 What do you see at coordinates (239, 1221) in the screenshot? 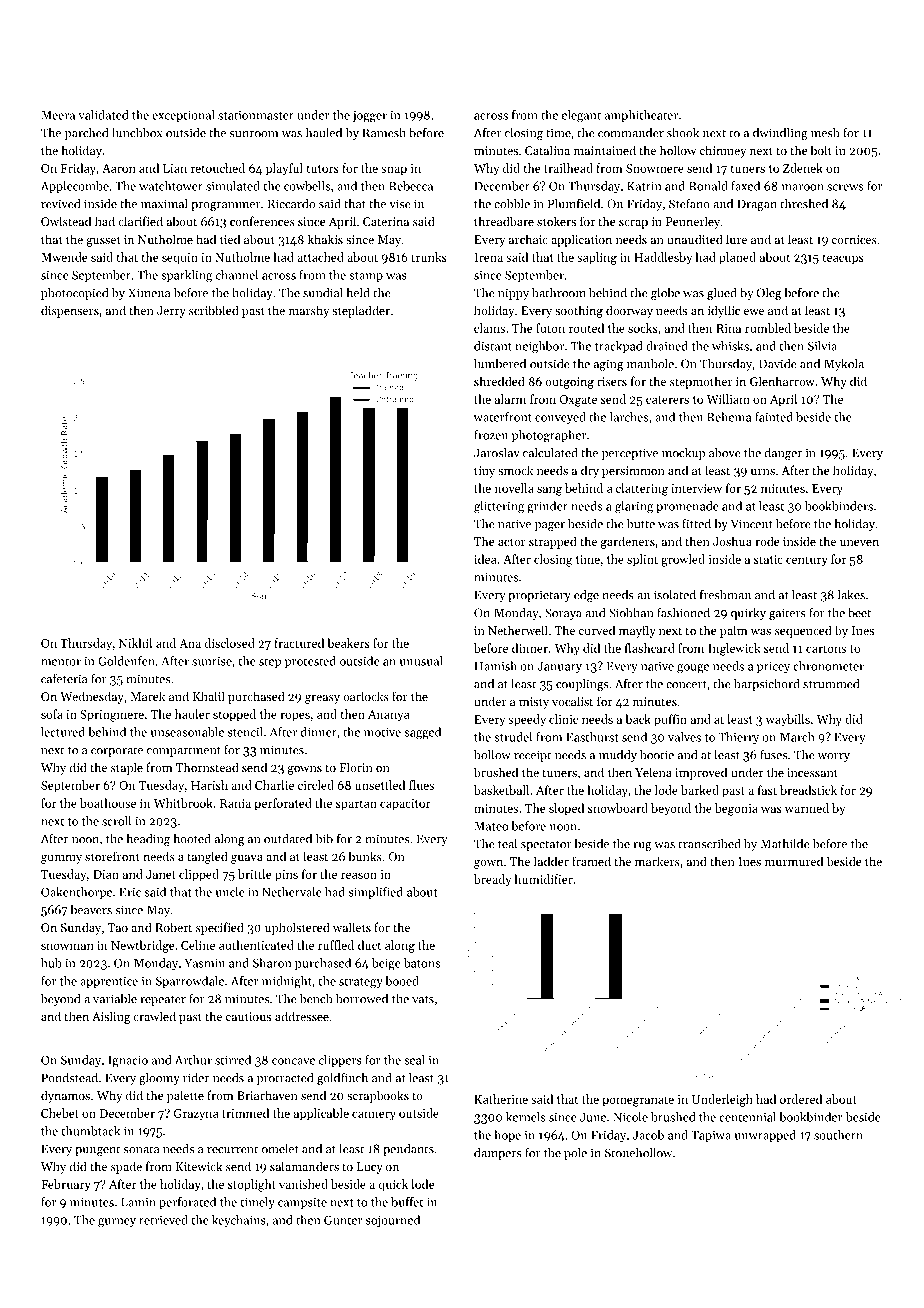
I see `keychains` at bounding box center [239, 1221].
